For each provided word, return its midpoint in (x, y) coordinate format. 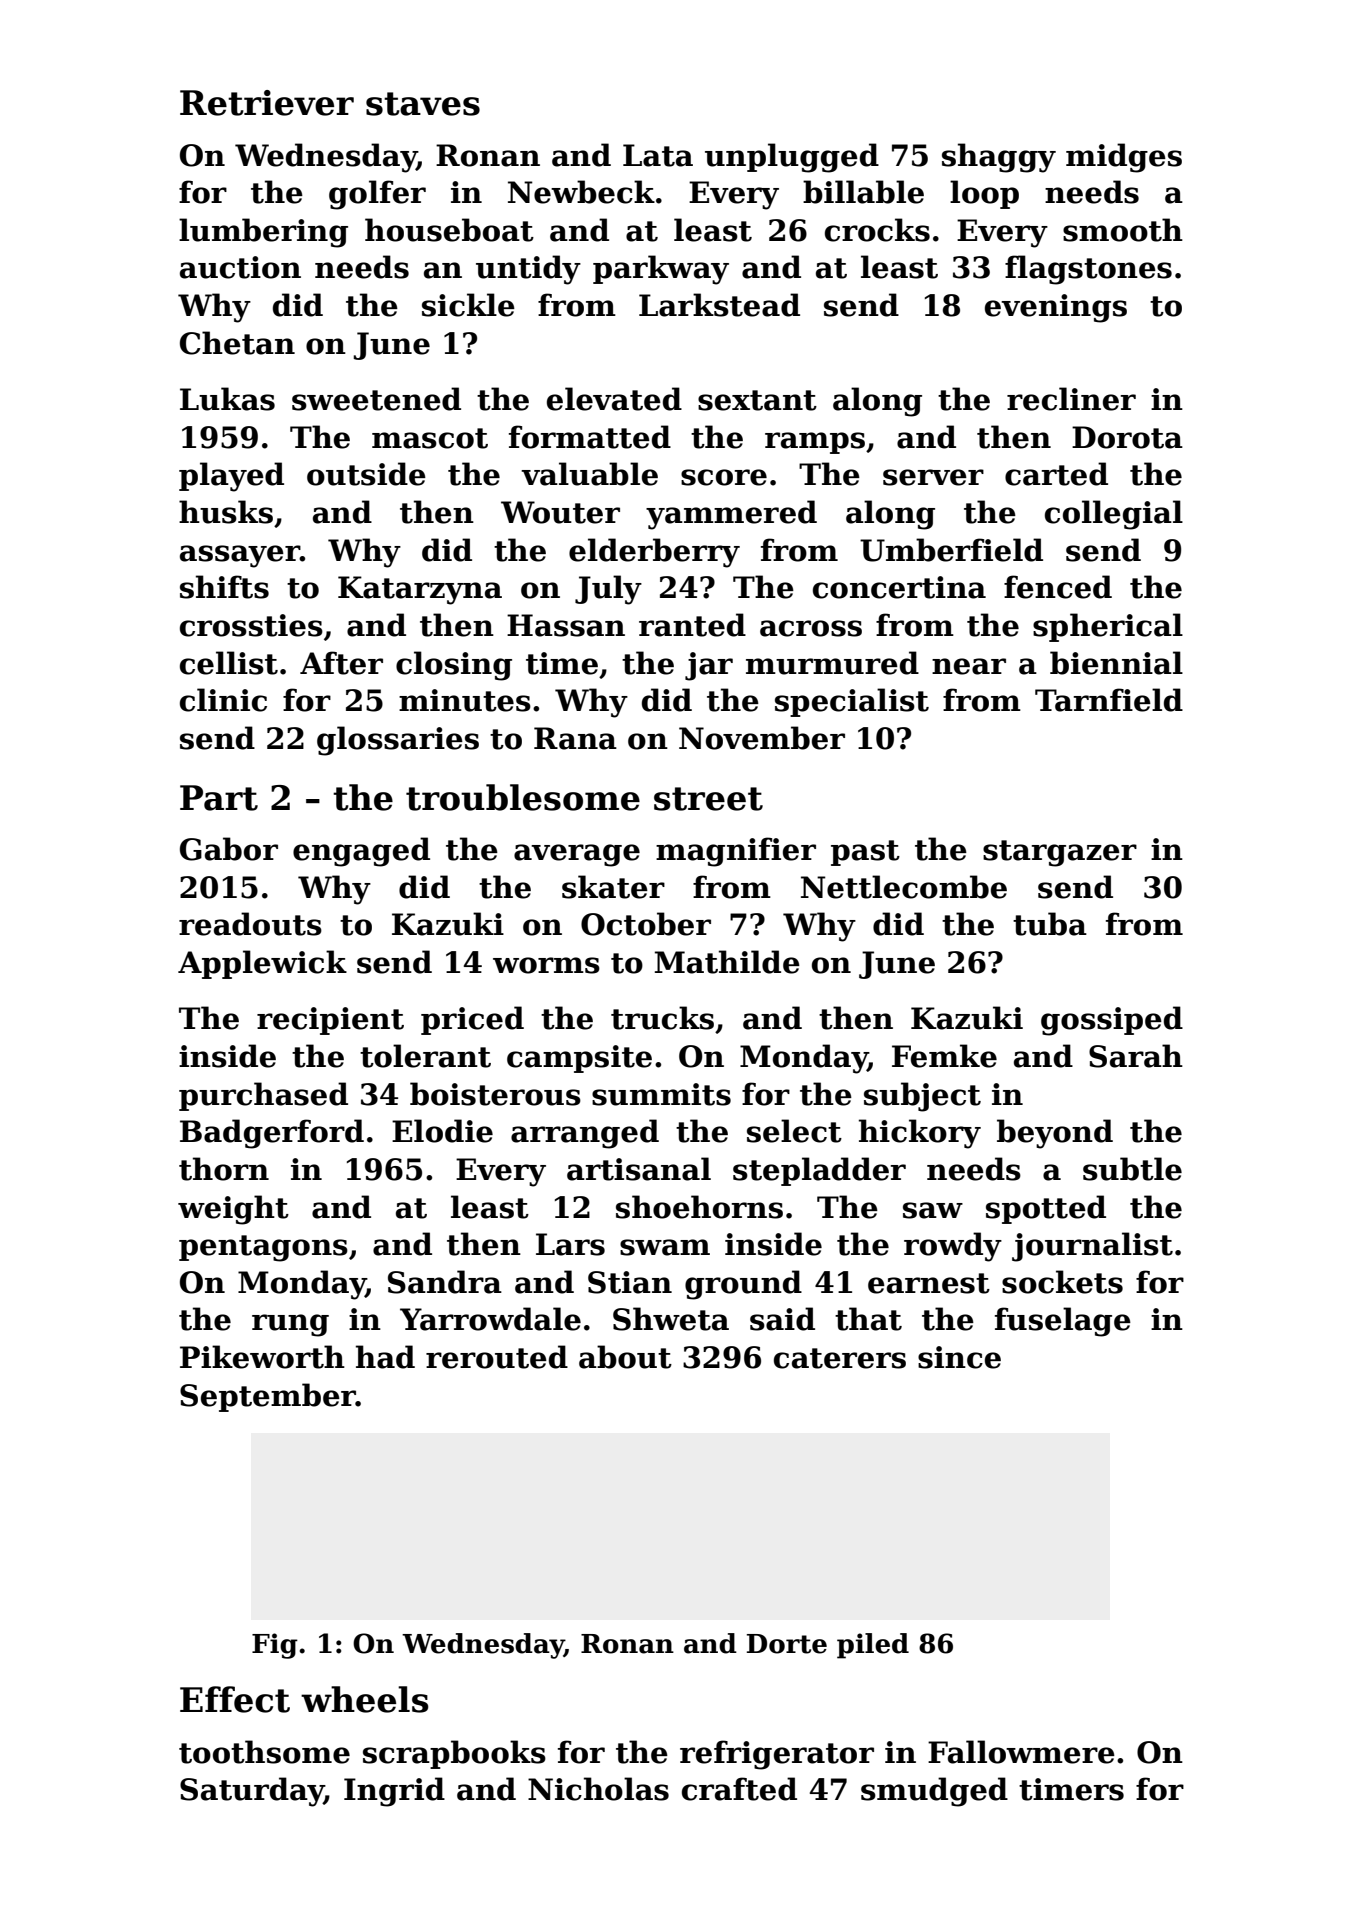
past (865, 853)
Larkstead (719, 305)
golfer (377, 195)
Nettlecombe (904, 887)
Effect (235, 1699)
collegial (1114, 515)
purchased (263, 1096)
